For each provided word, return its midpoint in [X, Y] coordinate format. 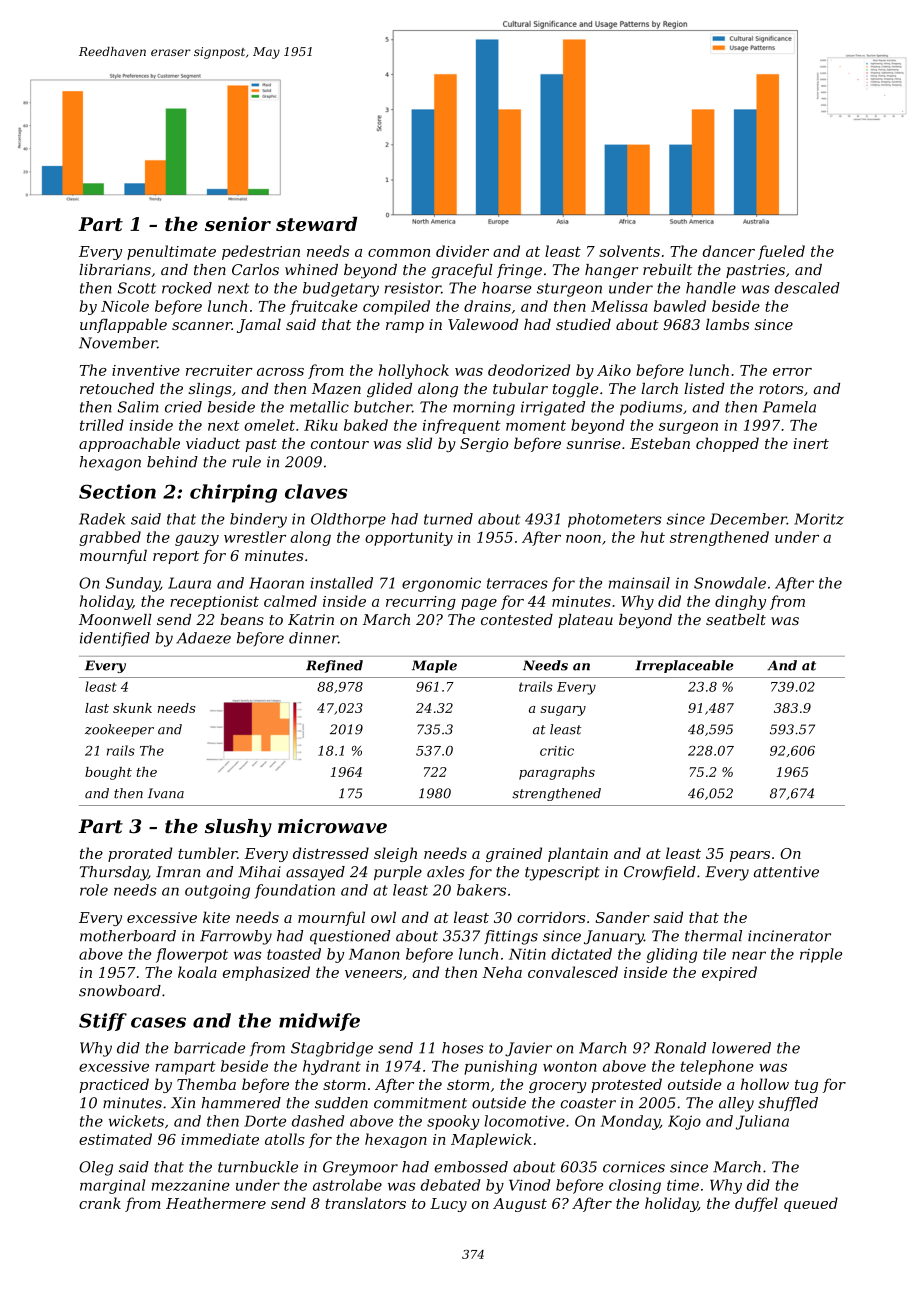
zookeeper [119, 730]
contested [517, 619]
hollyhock [414, 371]
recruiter [219, 370]
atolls [285, 1139]
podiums [651, 408]
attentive [786, 872]
